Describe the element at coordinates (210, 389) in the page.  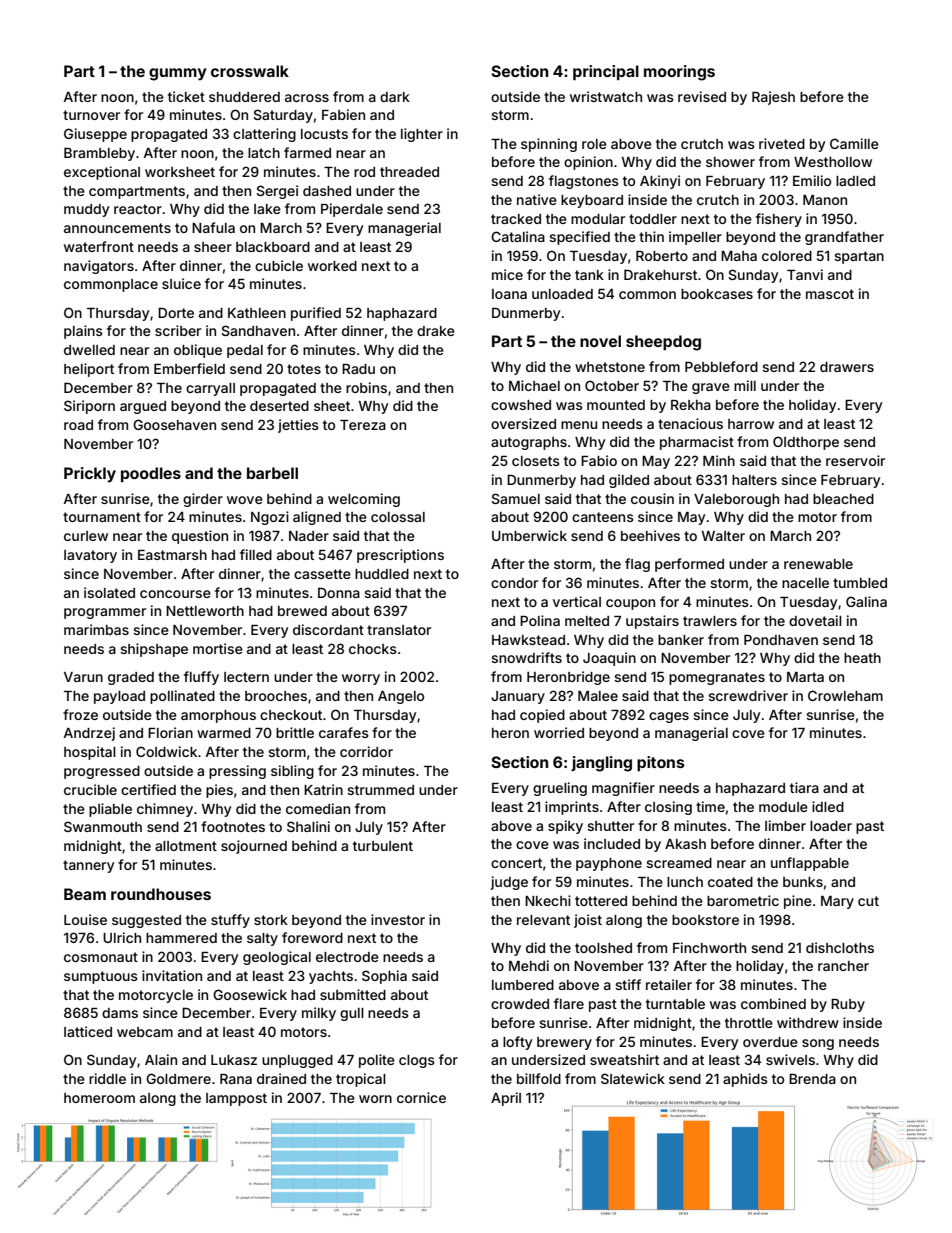
I see `carryall` at that location.
